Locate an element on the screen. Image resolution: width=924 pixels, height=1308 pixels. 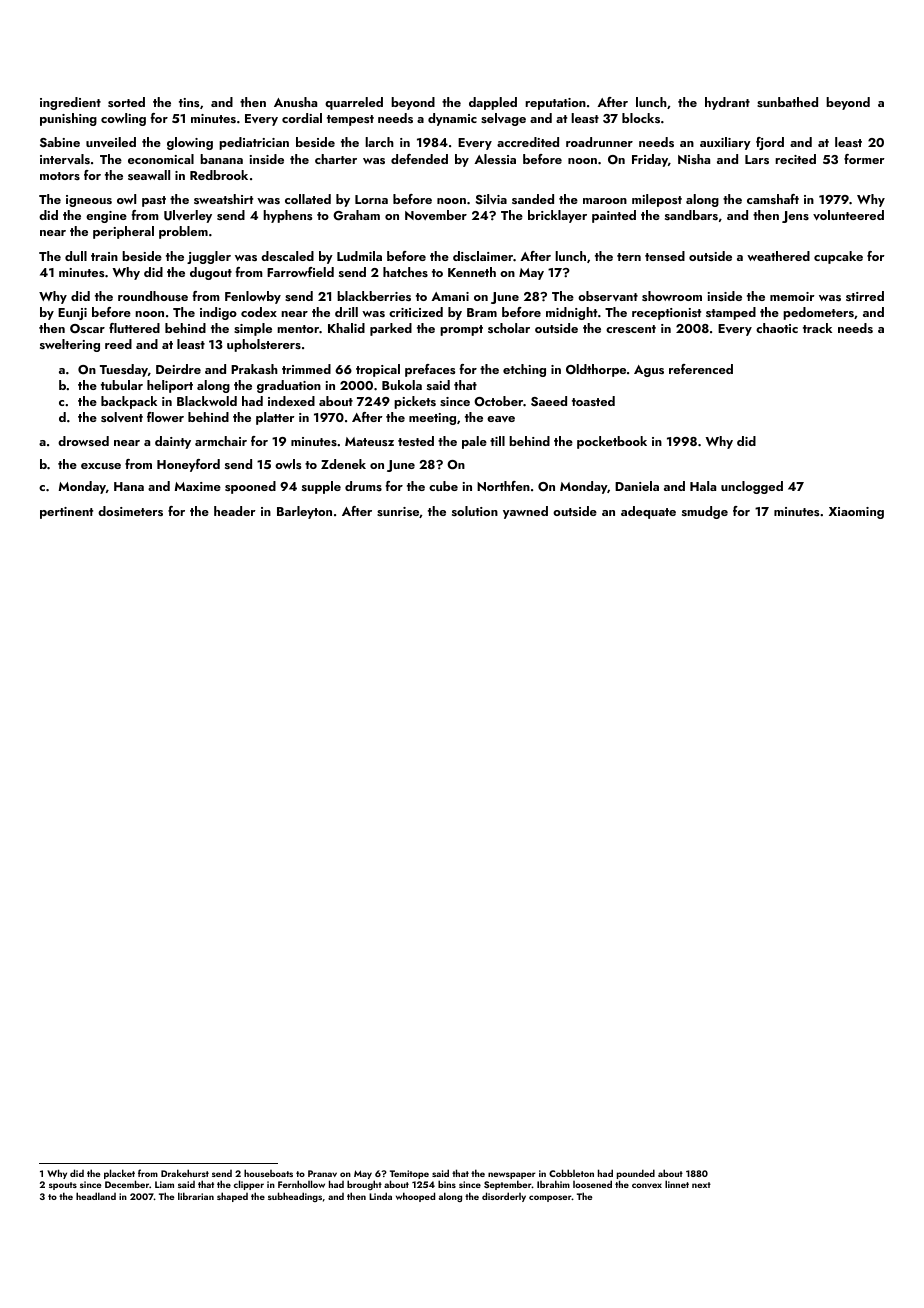
economical is located at coordinates (161, 159).
